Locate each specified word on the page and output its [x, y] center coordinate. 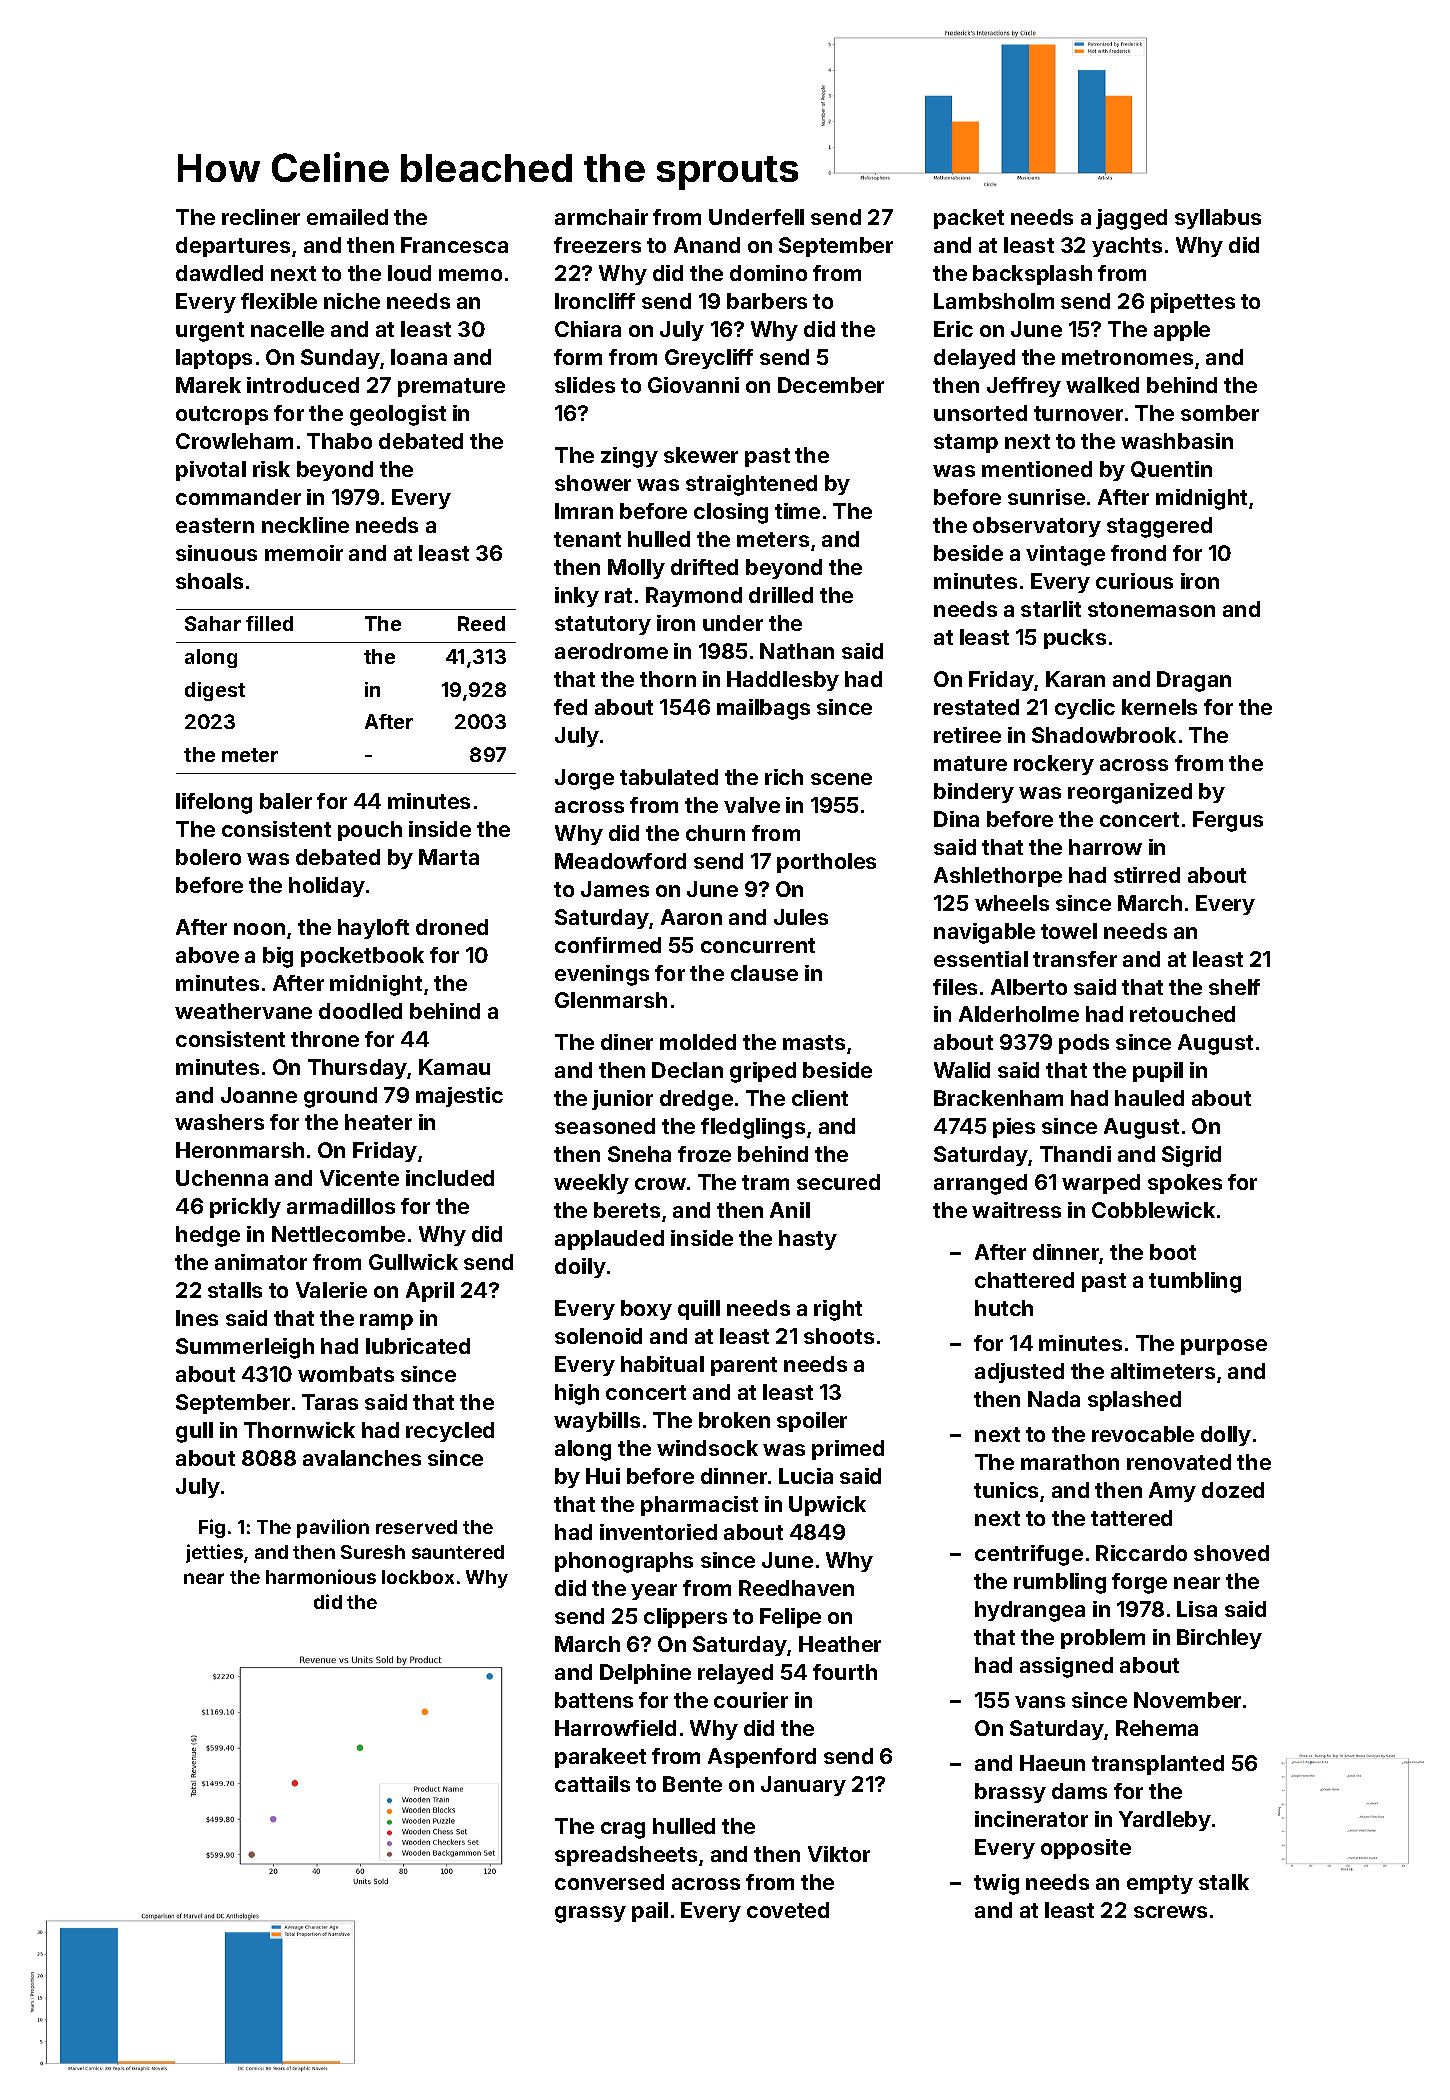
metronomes [1127, 357]
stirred [1147, 875]
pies [1014, 1128]
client [820, 1098]
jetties [214, 1553]
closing [731, 513]
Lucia [806, 1476]
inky [577, 597]
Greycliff [709, 359]
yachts [1127, 247]
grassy [590, 1914]
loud [409, 273]
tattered [1131, 1518]
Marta [449, 857]
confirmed [608, 945]
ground [340, 1097]
